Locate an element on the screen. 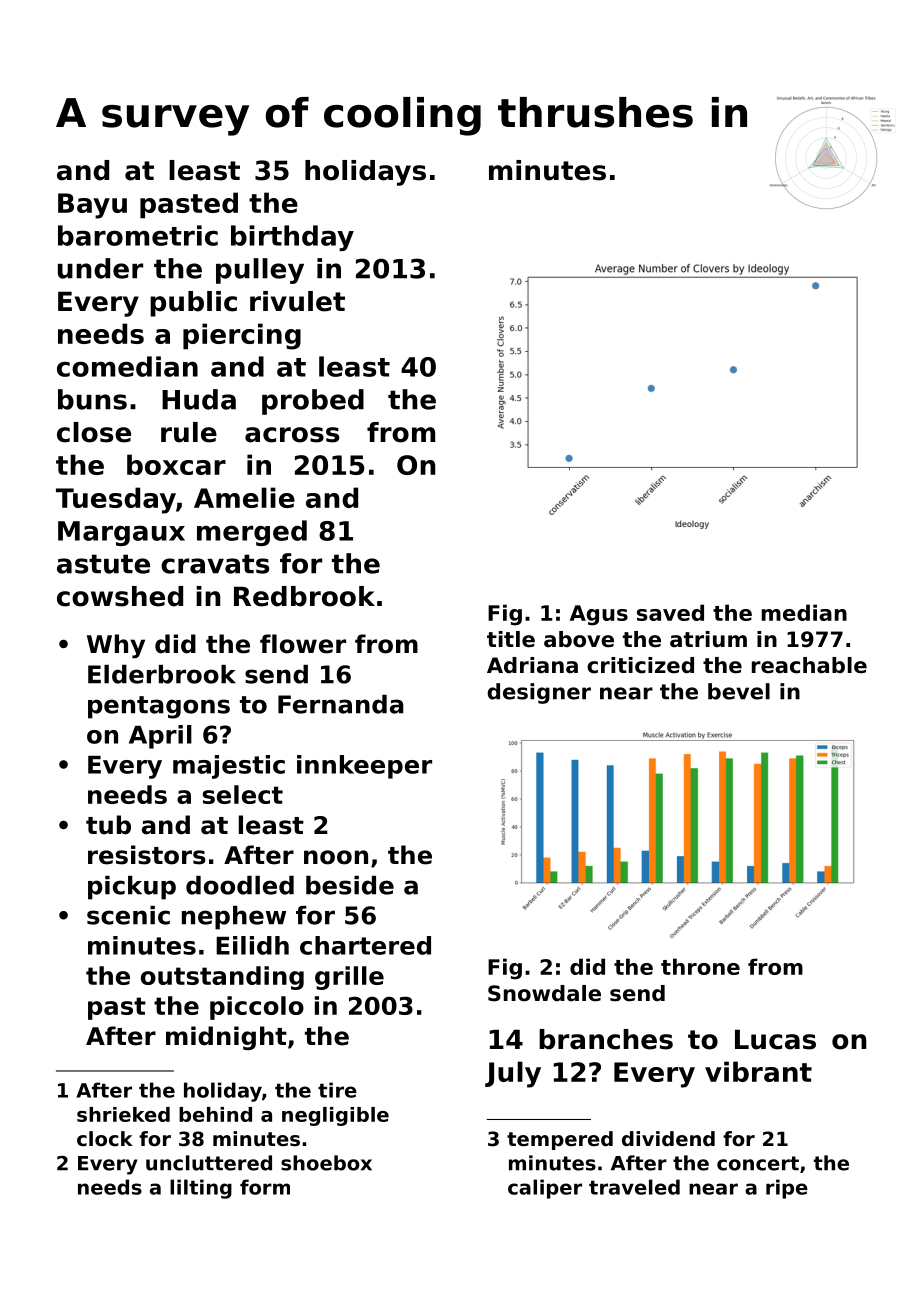 This screenshot has width=924, height=1311. shoebox is located at coordinates (326, 1163).
